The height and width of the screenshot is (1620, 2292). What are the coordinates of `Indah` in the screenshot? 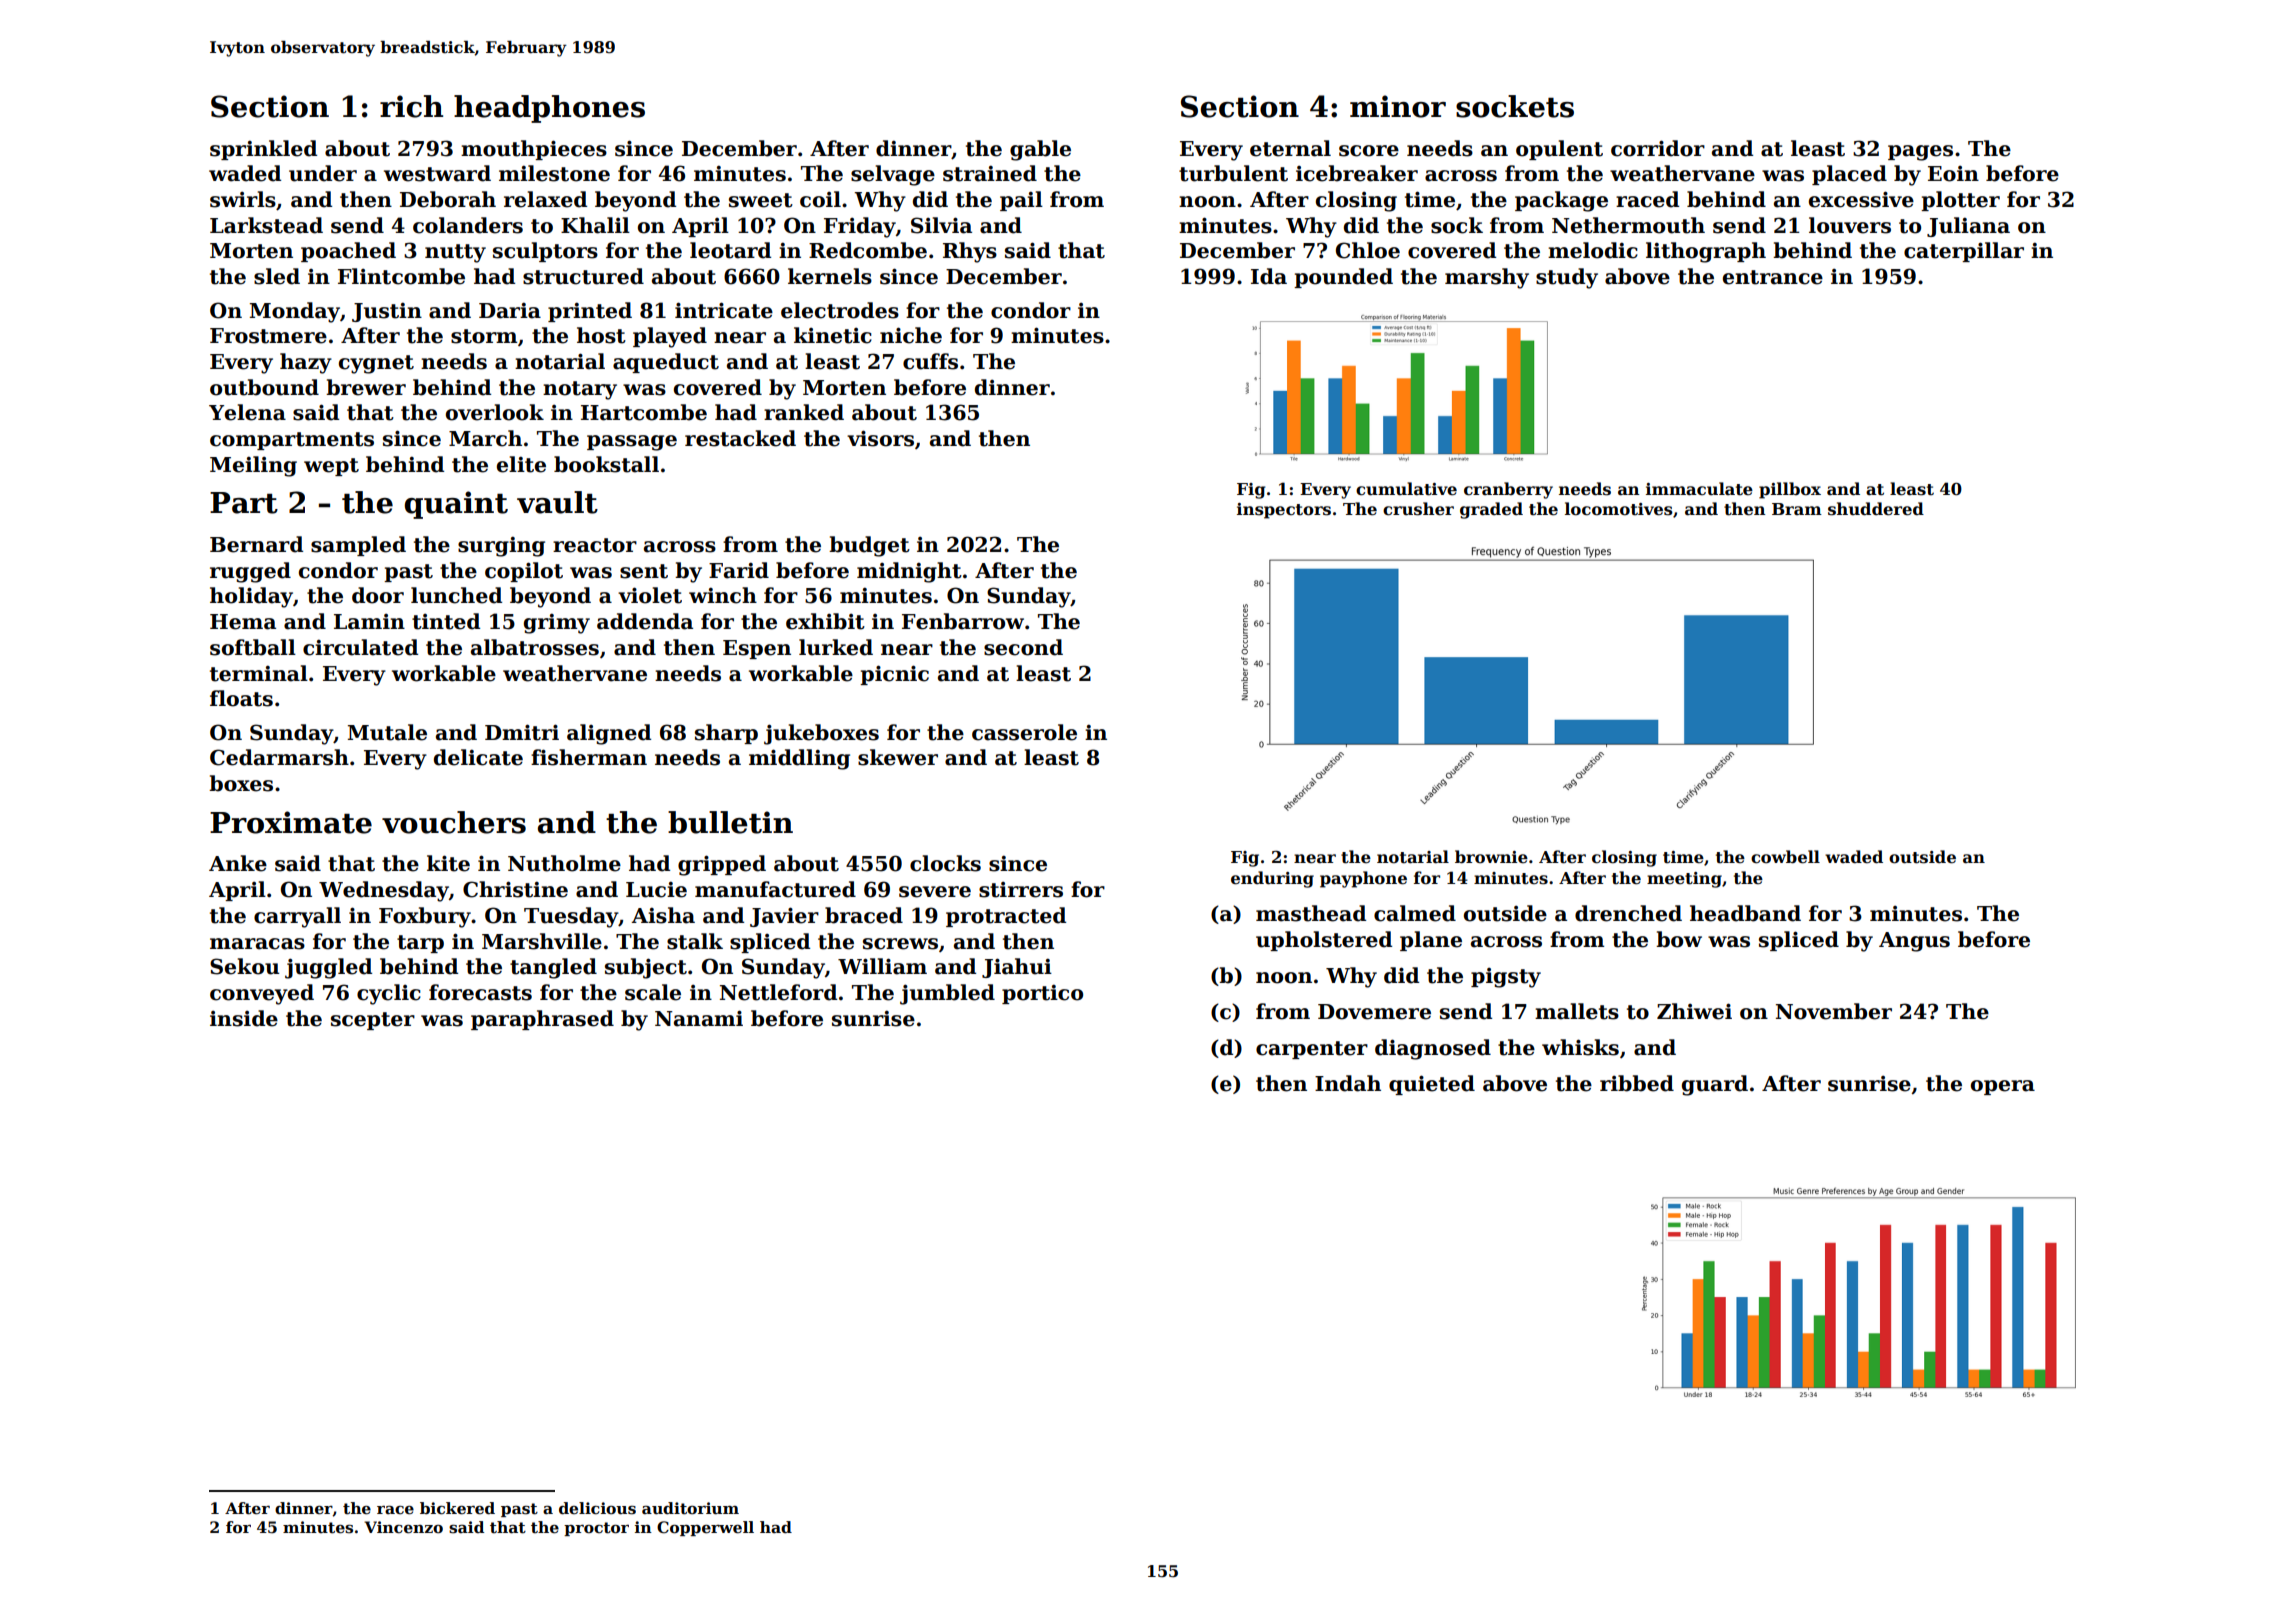 It's located at (1348, 1083).
